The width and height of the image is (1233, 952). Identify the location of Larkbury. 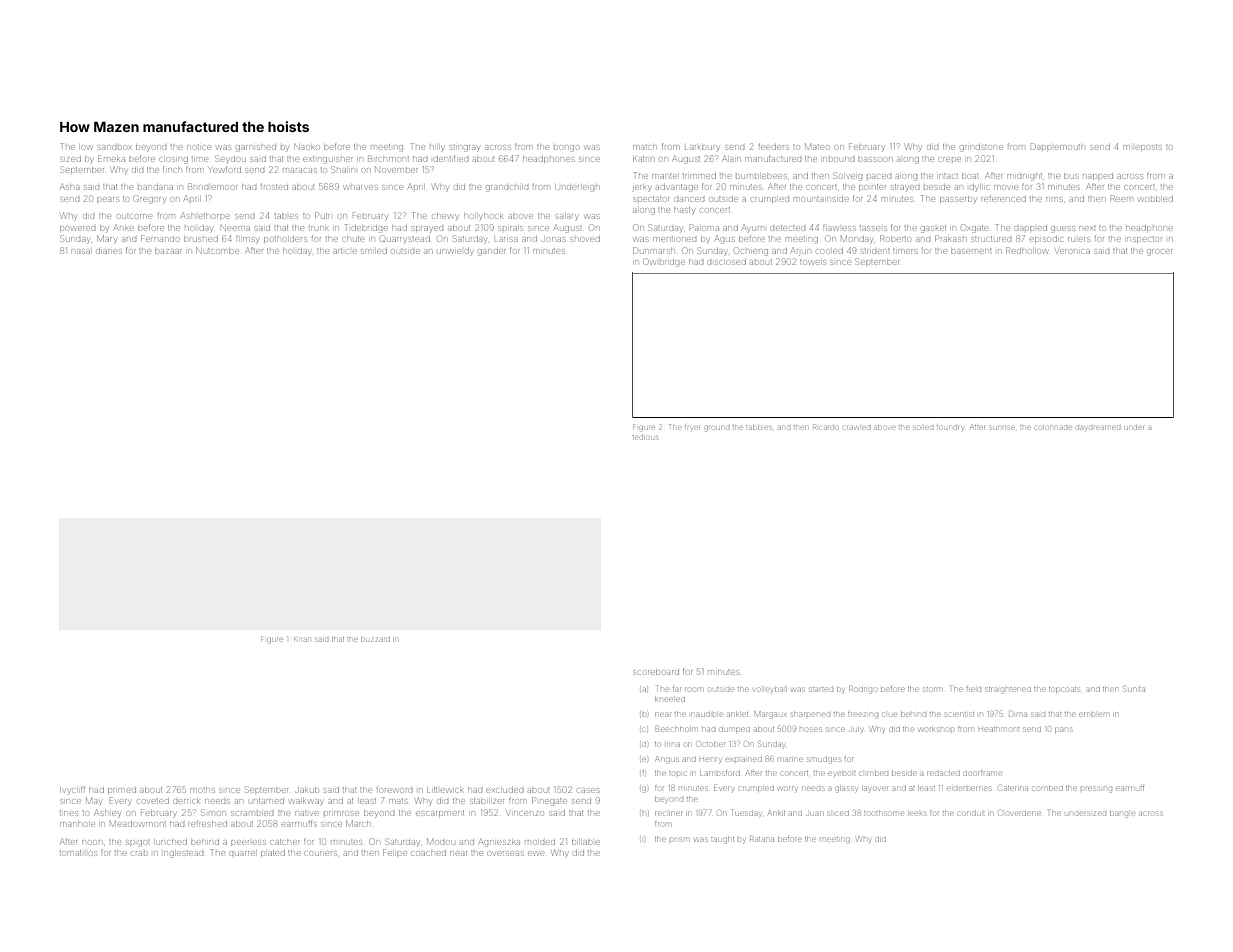
(702, 148).
